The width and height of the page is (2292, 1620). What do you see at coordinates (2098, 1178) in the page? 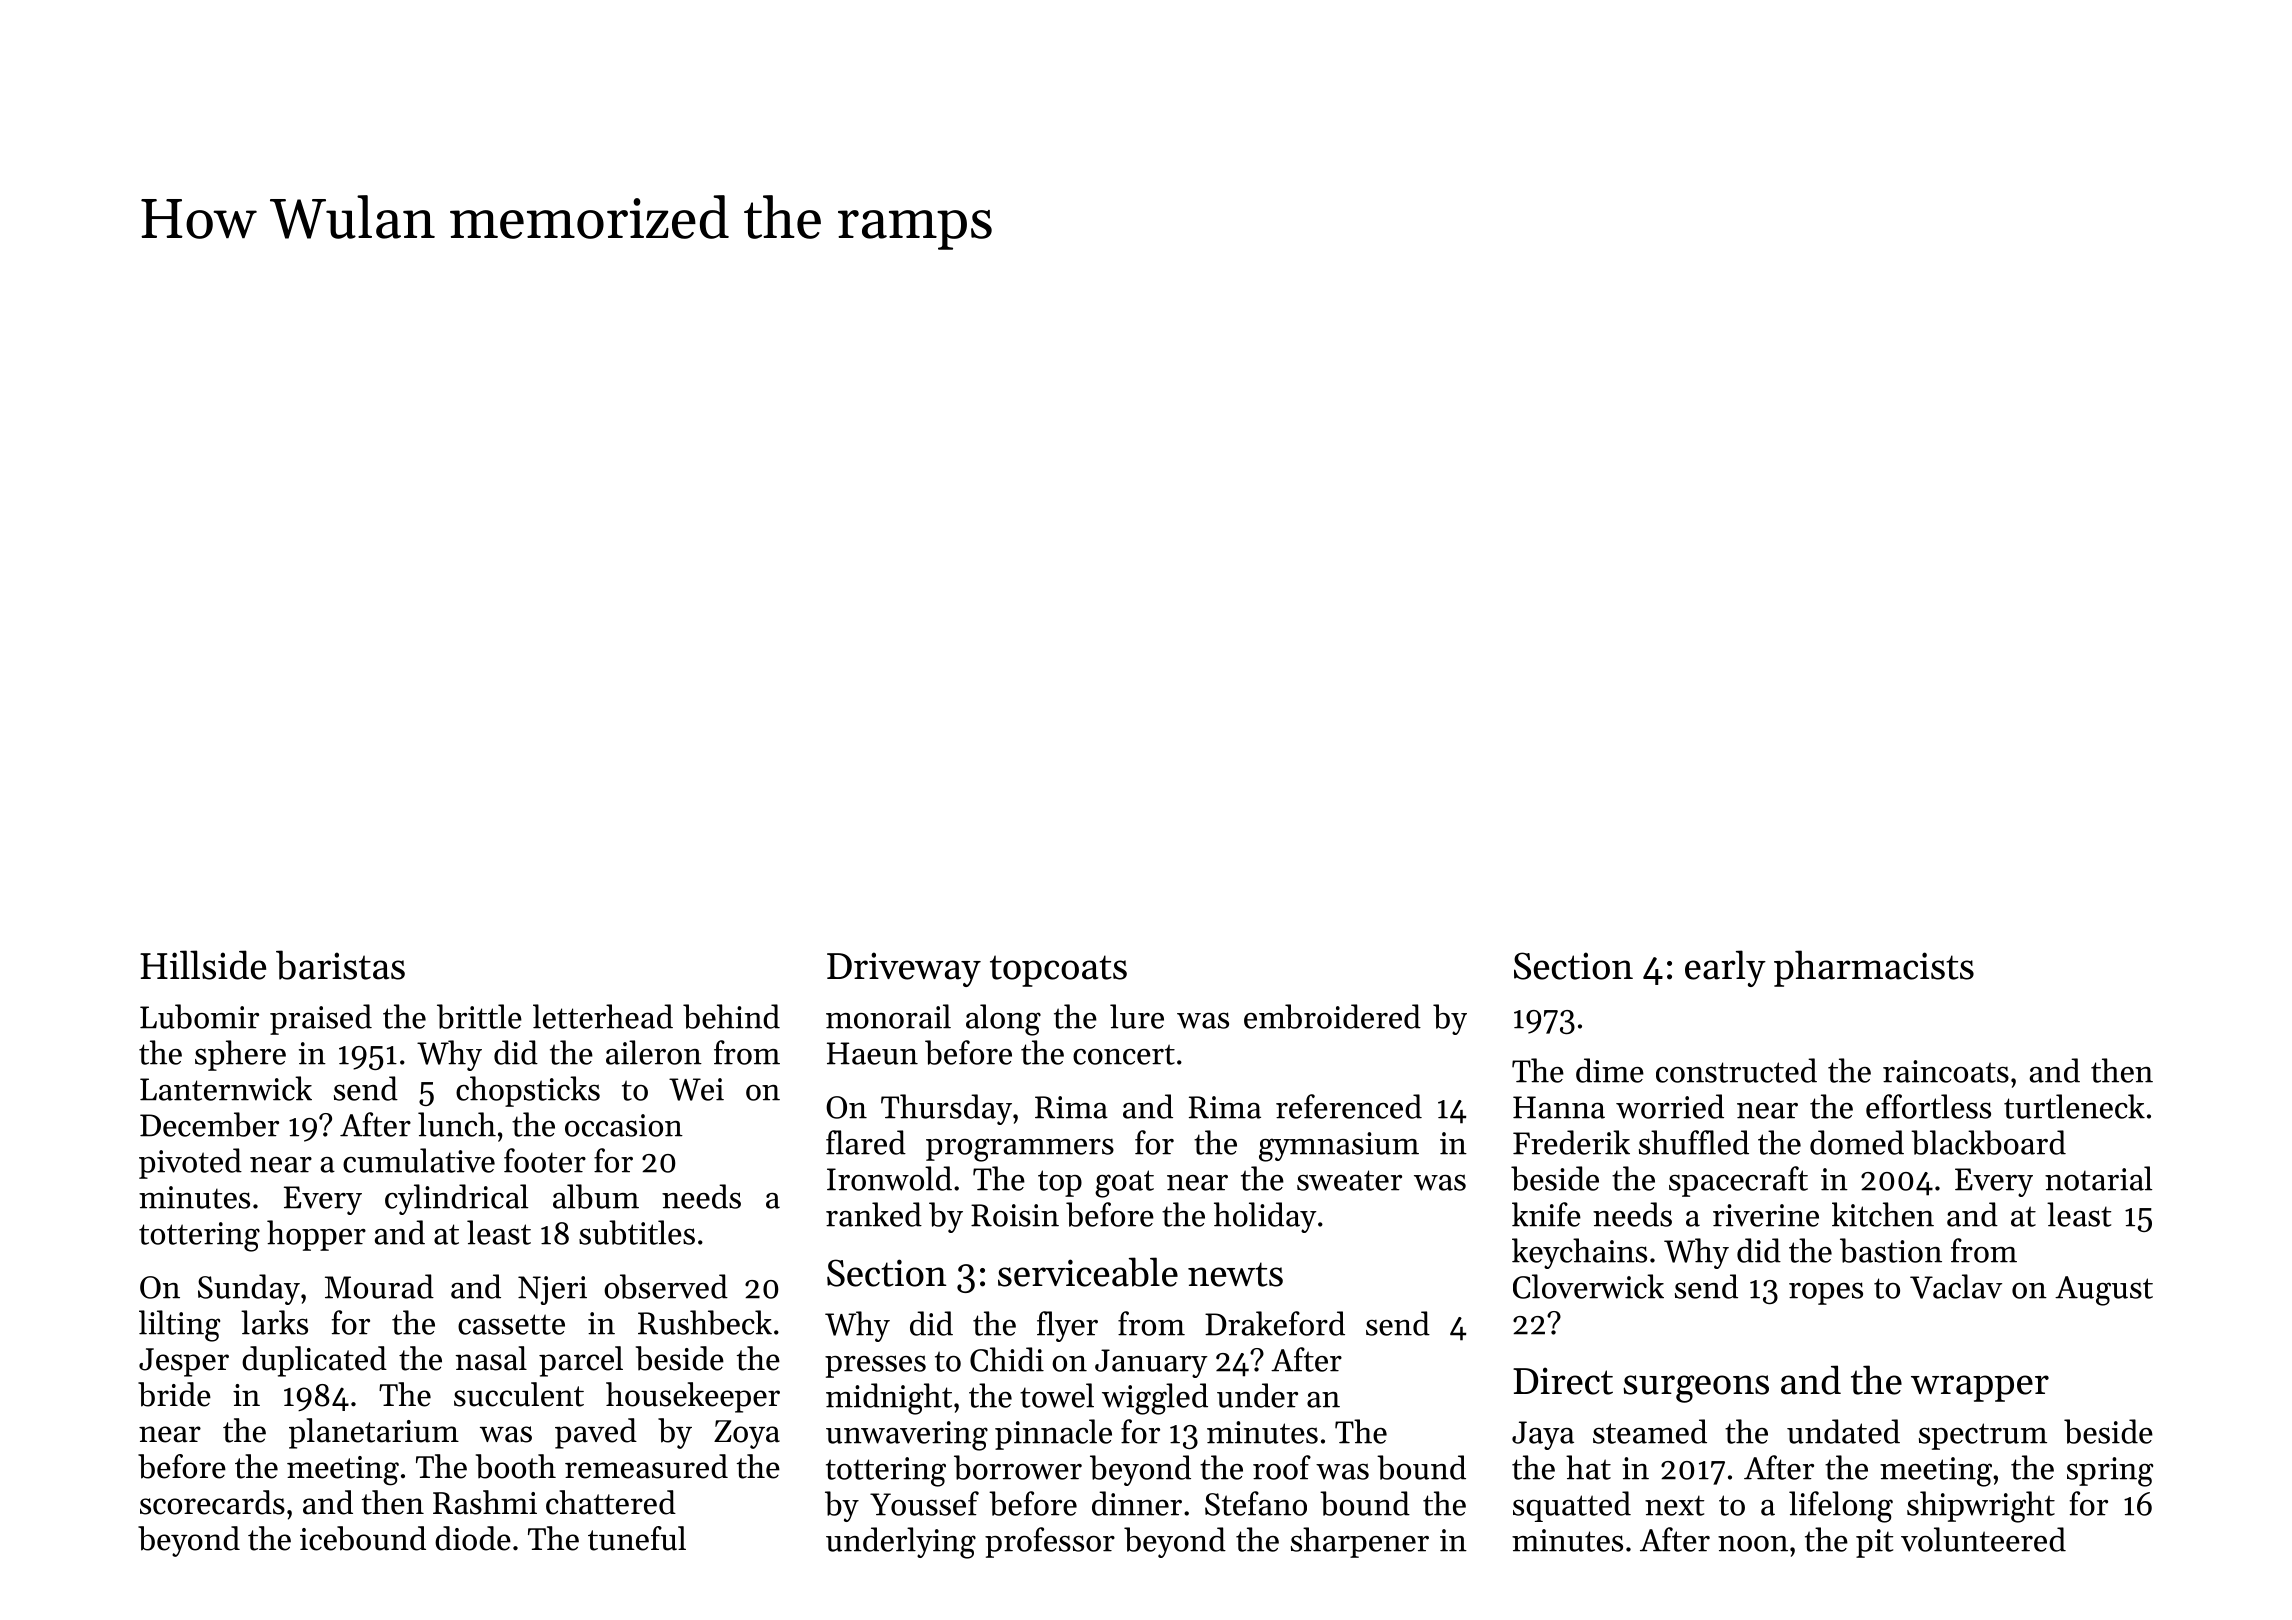
I see `notarial` at bounding box center [2098, 1178].
